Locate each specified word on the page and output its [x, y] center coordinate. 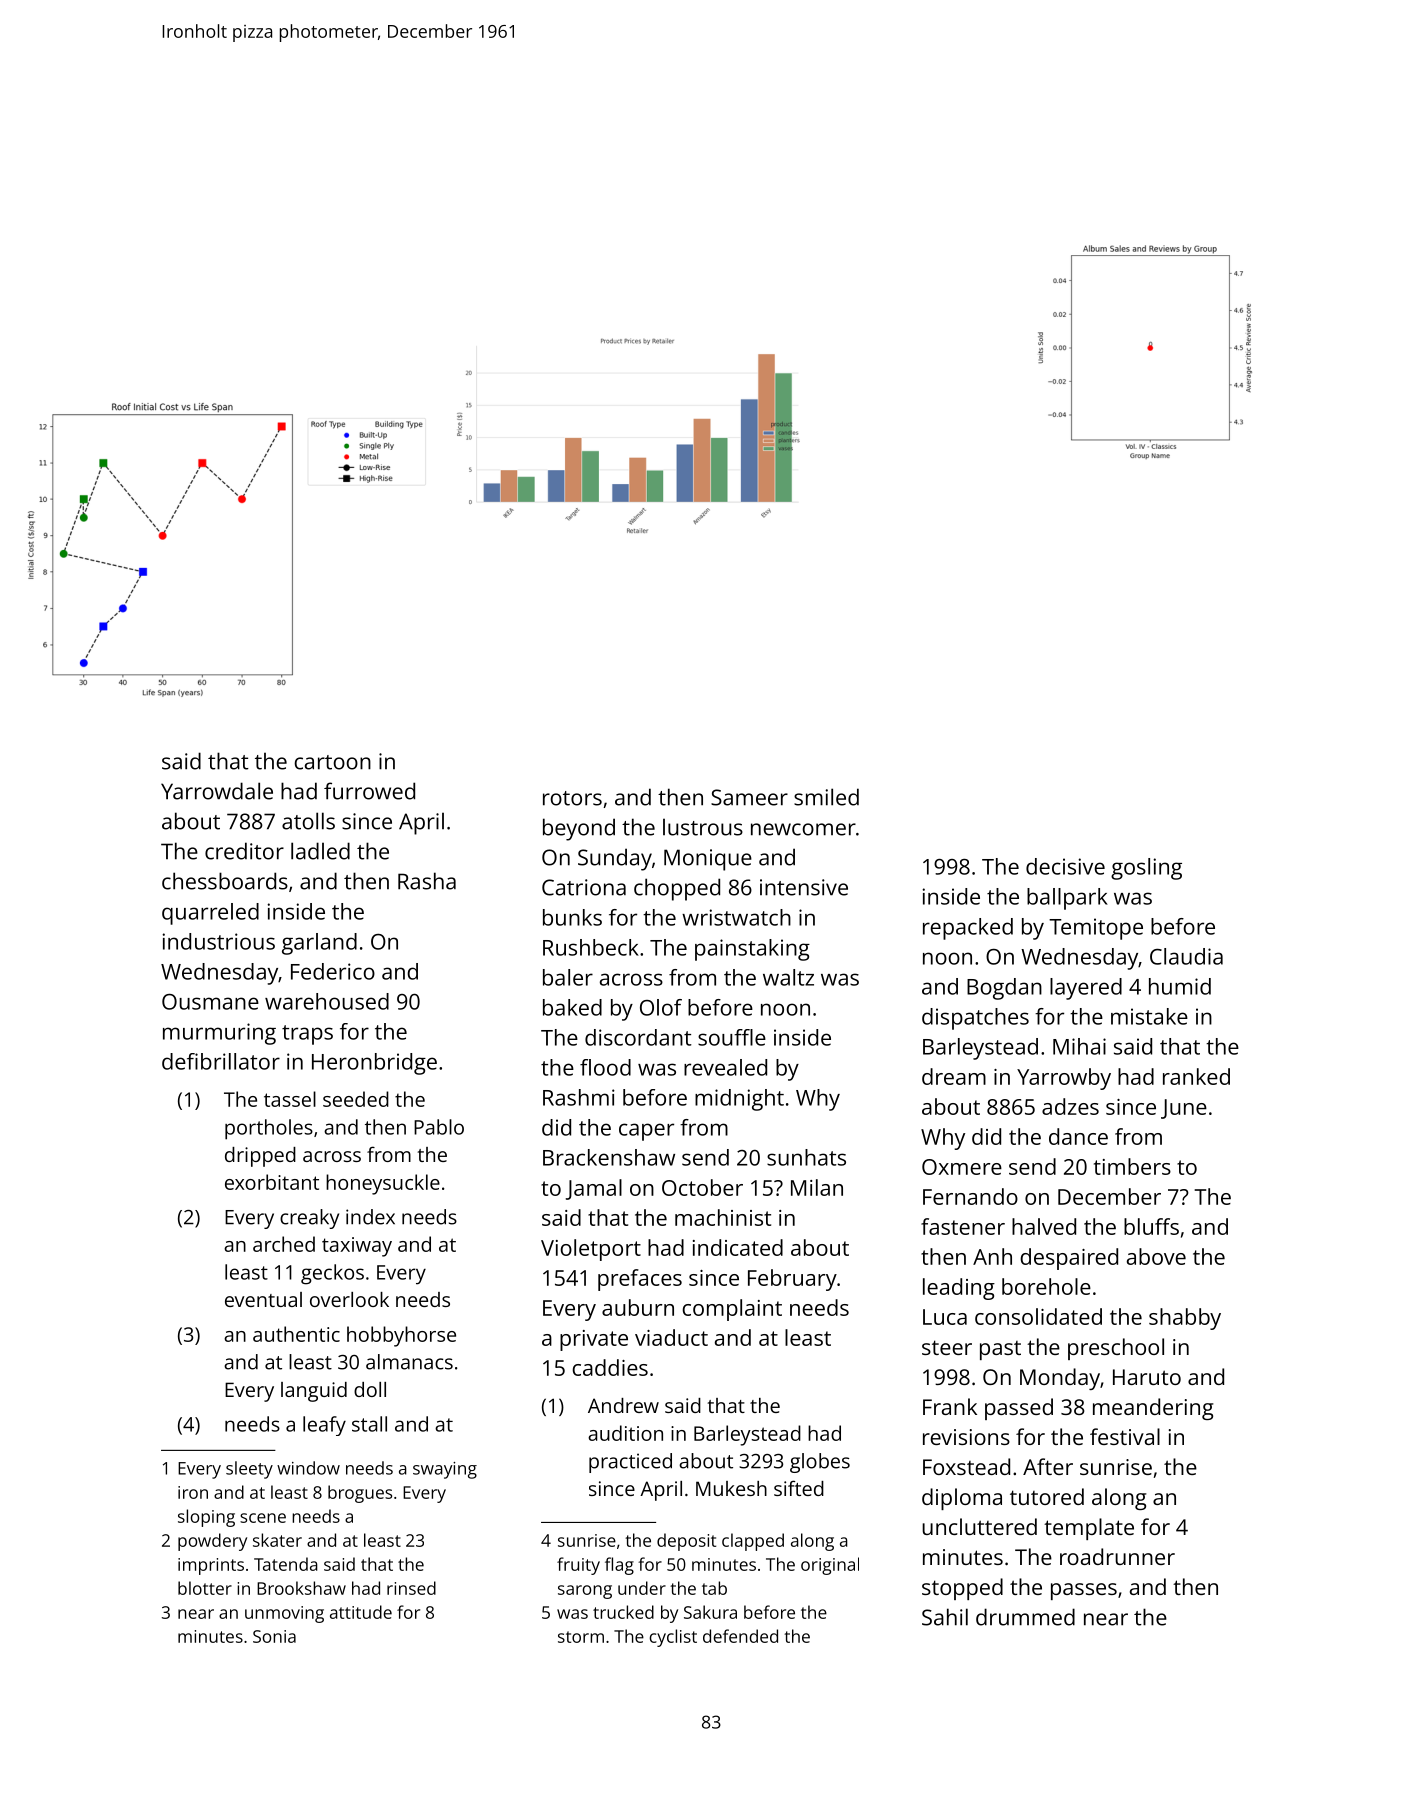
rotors [572, 798]
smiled [826, 797]
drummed [1025, 1617]
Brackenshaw [609, 1157]
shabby [1185, 1319]
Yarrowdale [217, 791]
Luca [945, 1317]
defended [740, 1636]
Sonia [274, 1636]
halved [1044, 1226]
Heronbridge [374, 1064]
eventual [263, 1299]
